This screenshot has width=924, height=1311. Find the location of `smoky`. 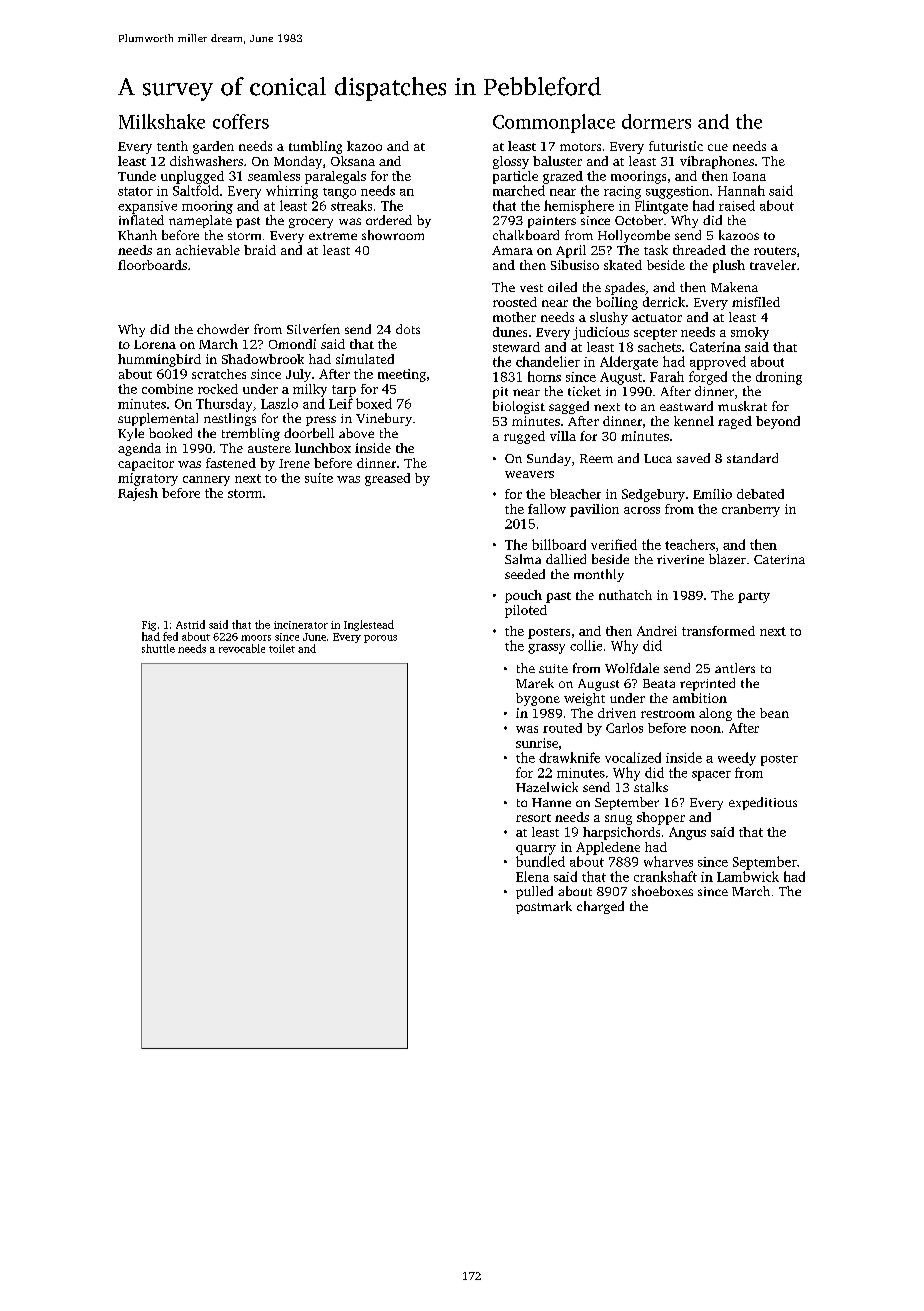

smoky is located at coordinates (750, 333).
